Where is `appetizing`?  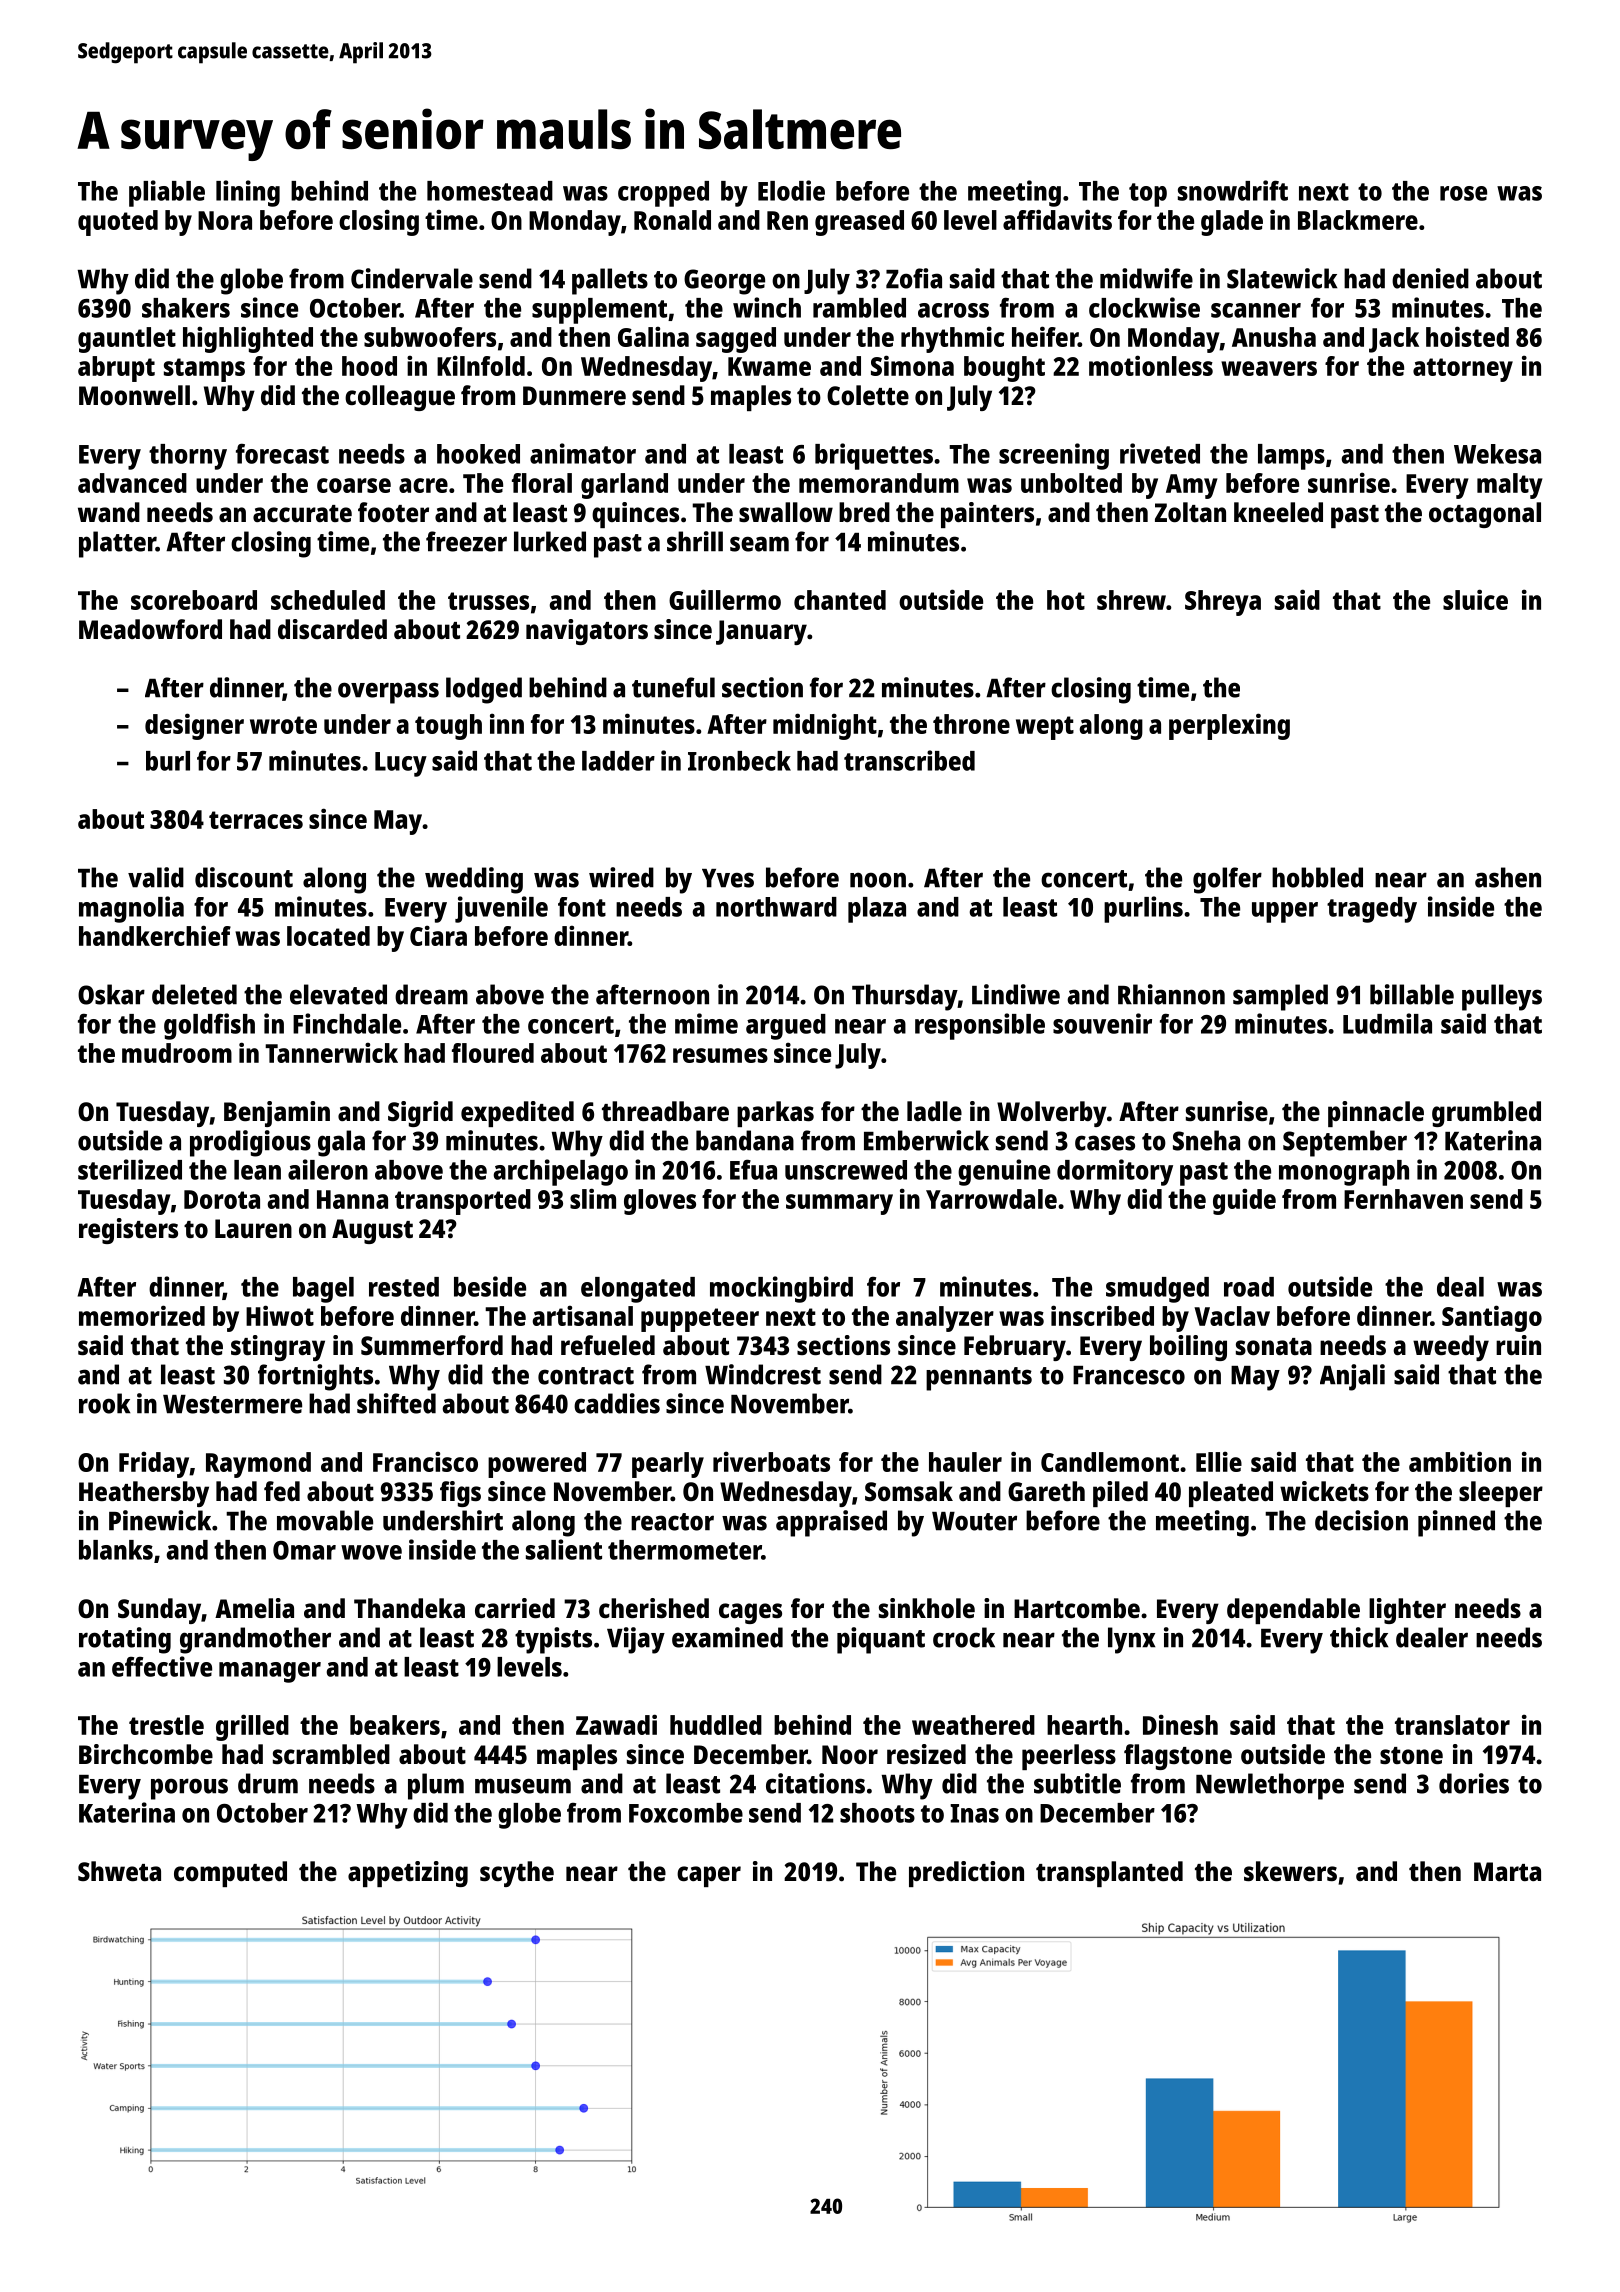
appetizing is located at coordinates (408, 1874).
